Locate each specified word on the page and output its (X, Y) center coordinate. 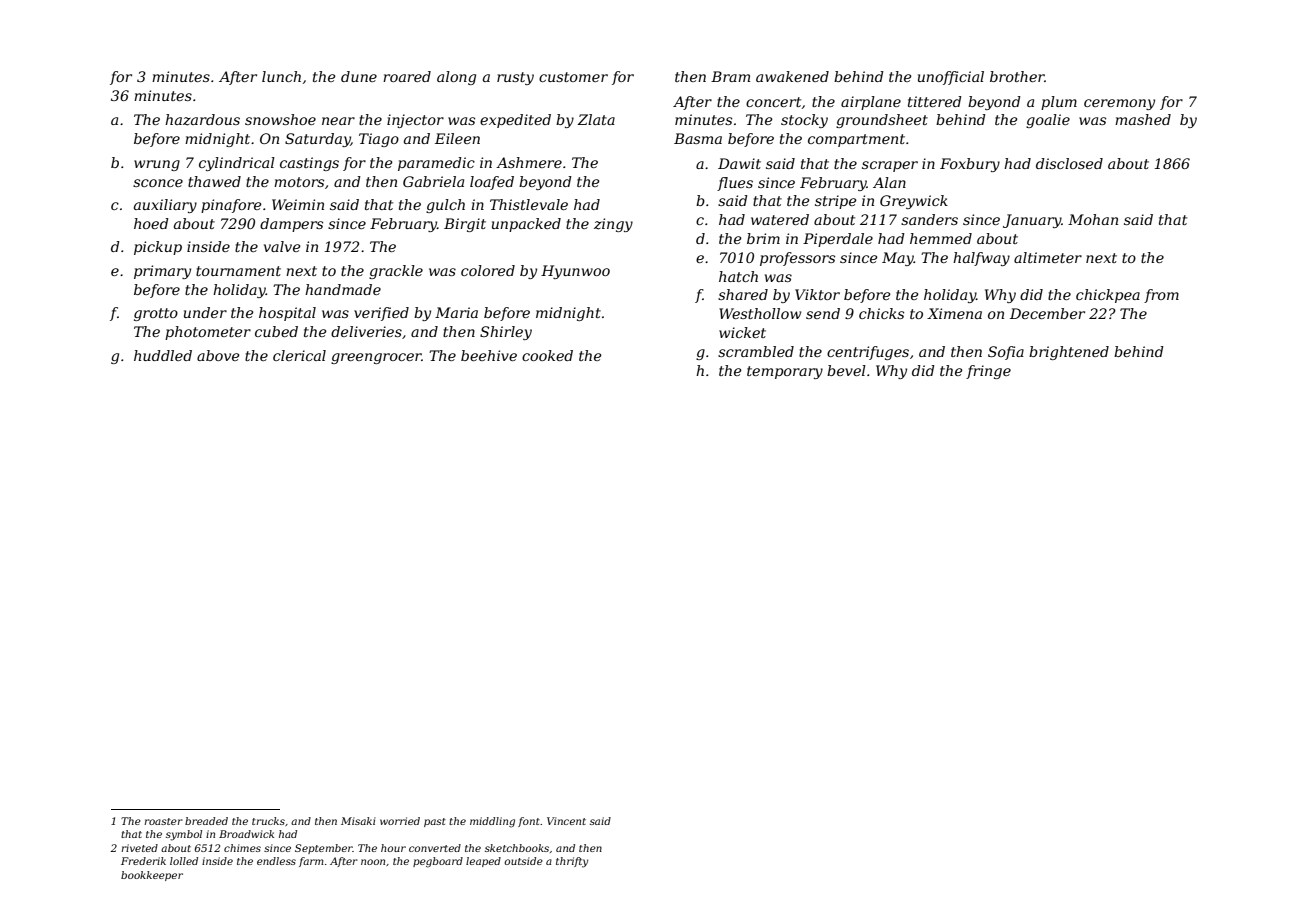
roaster (163, 821)
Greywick (914, 202)
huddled (163, 355)
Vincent (566, 821)
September (324, 849)
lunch (281, 76)
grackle (396, 272)
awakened (792, 76)
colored (488, 270)
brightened (1069, 353)
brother (1017, 76)
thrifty (572, 862)
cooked (547, 355)
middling (492, 822)
